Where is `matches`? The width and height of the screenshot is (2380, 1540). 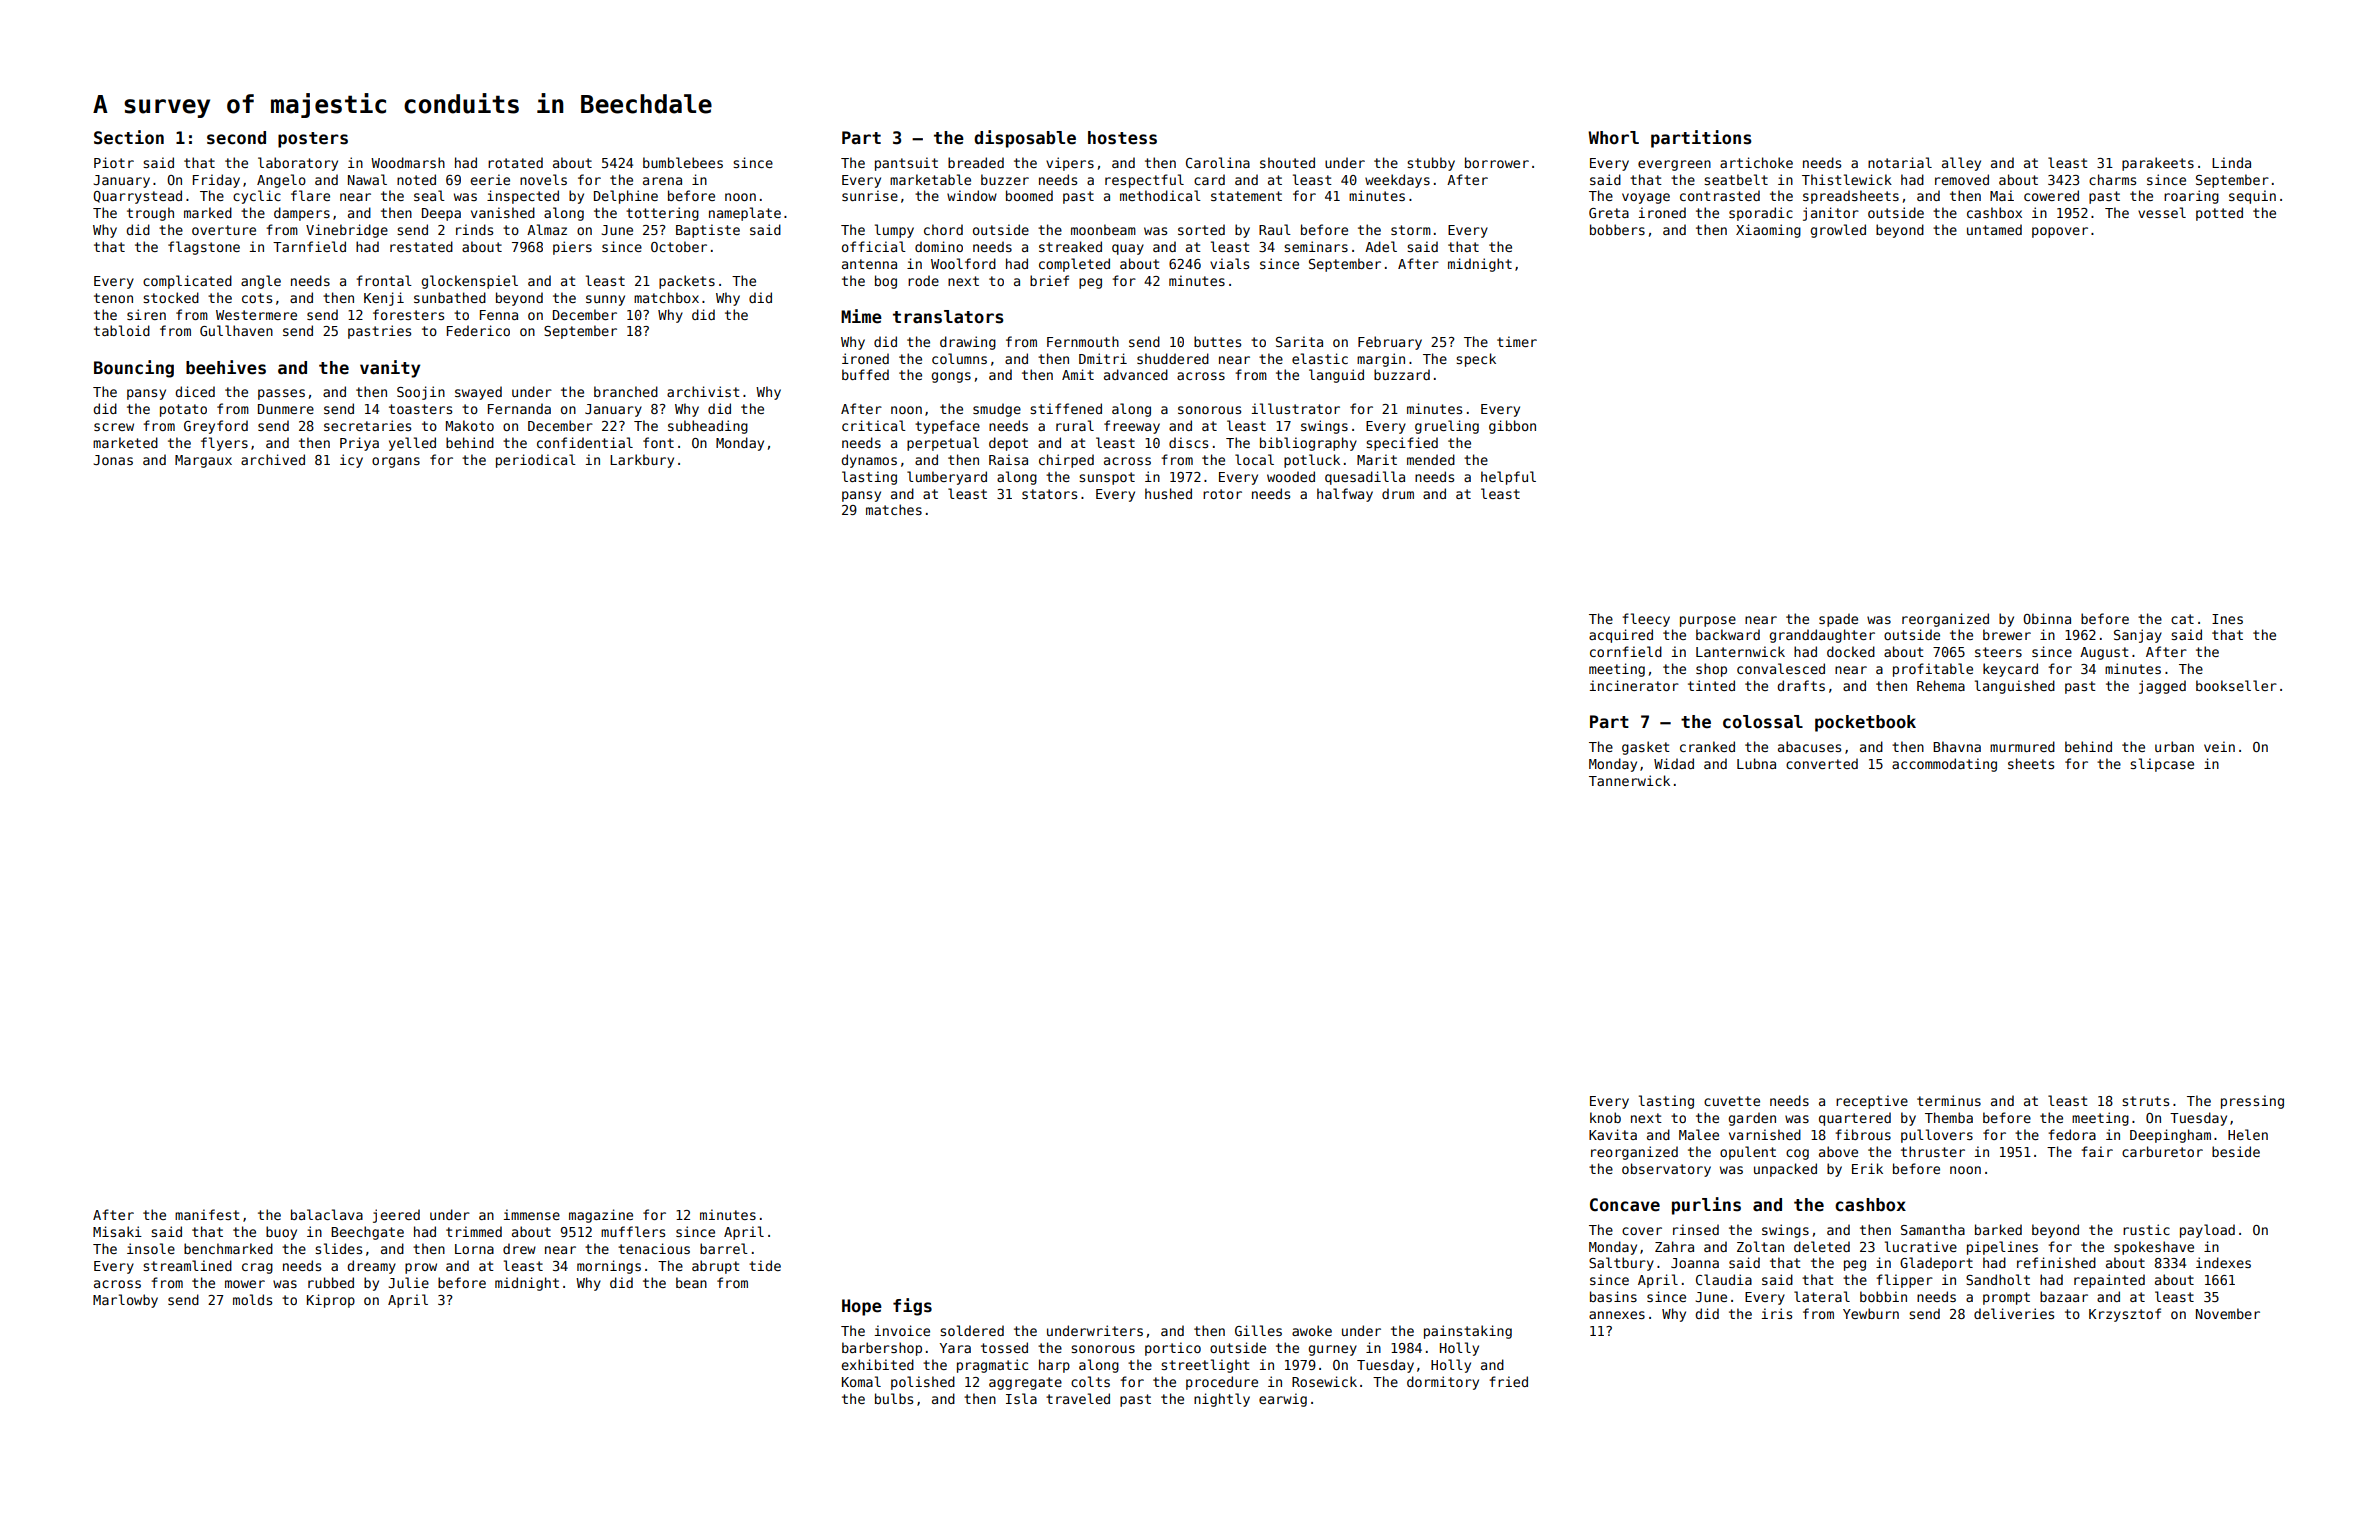
matches is located at coordinates (894, 509).
